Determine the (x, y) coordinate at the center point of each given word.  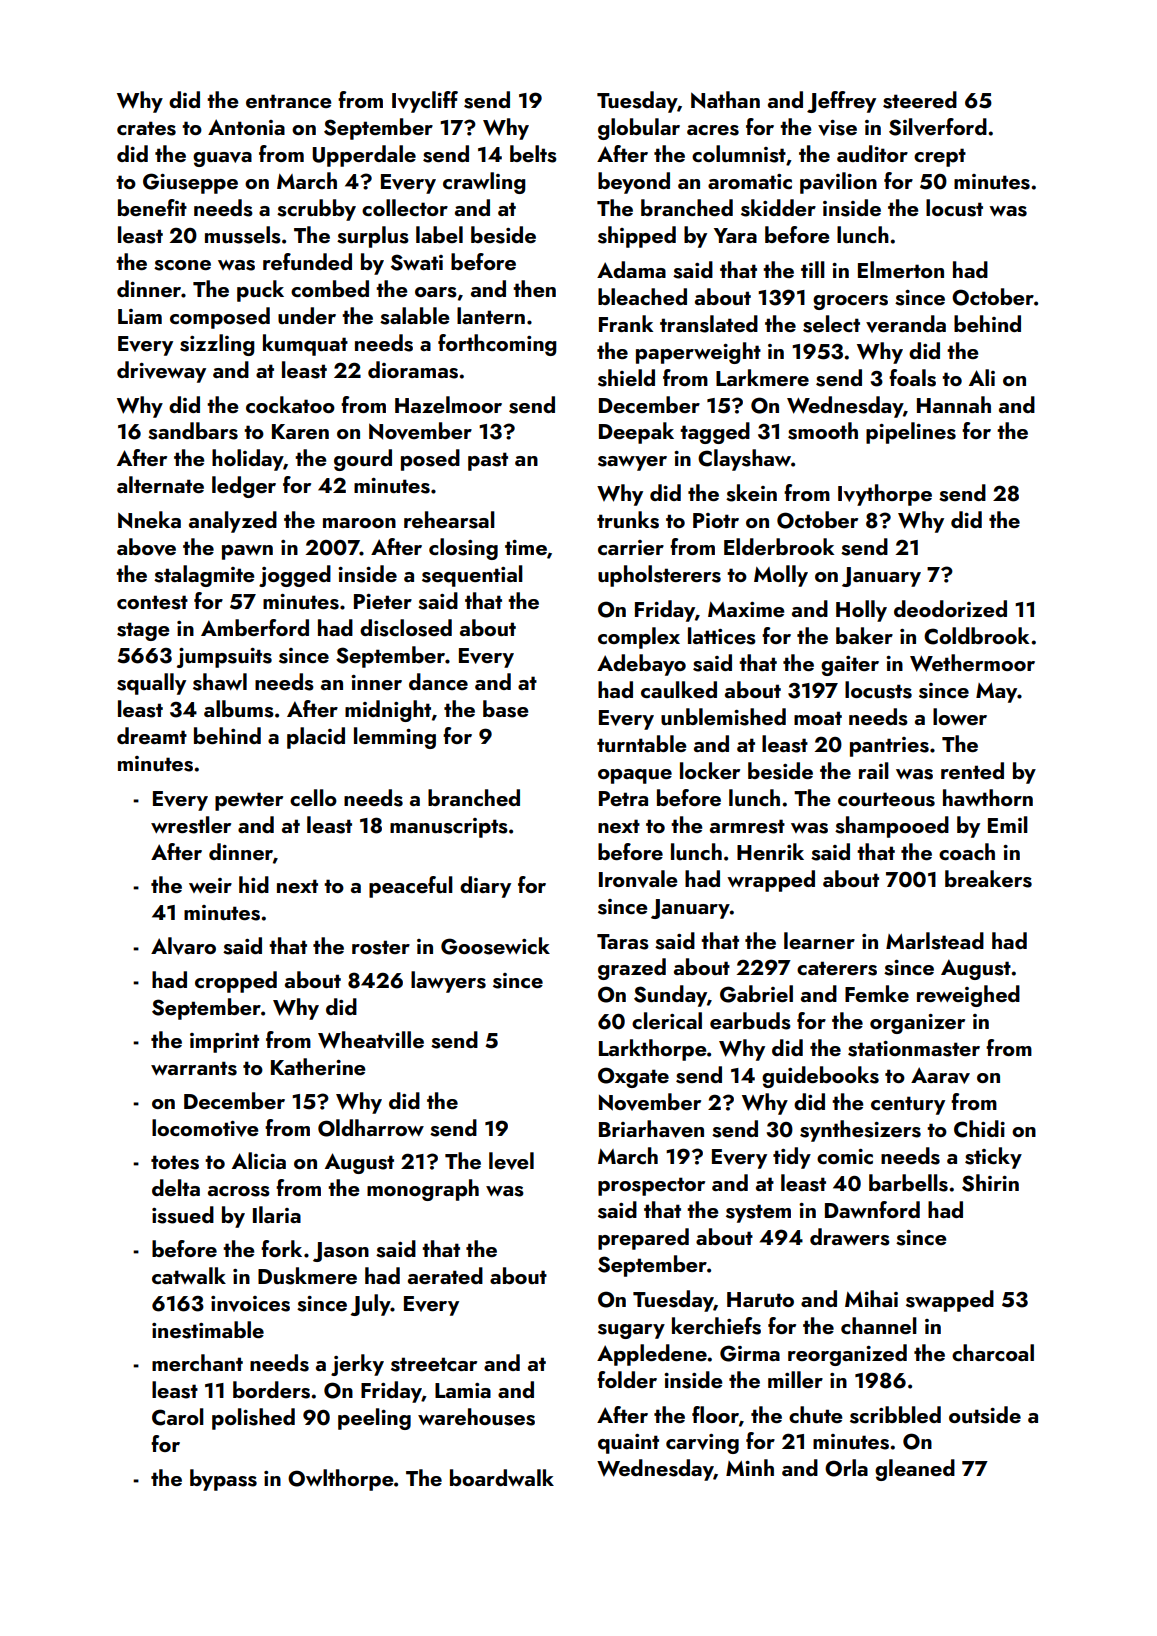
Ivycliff (425, 102)
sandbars (193, 431)
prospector (651, 1186)
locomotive (205, 1128)
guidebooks (820, 1077)
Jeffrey (841, 102)
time (526, 547)
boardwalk (502, 1477)
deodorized (950, 608)
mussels (243, 235)
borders (271, 1390)
